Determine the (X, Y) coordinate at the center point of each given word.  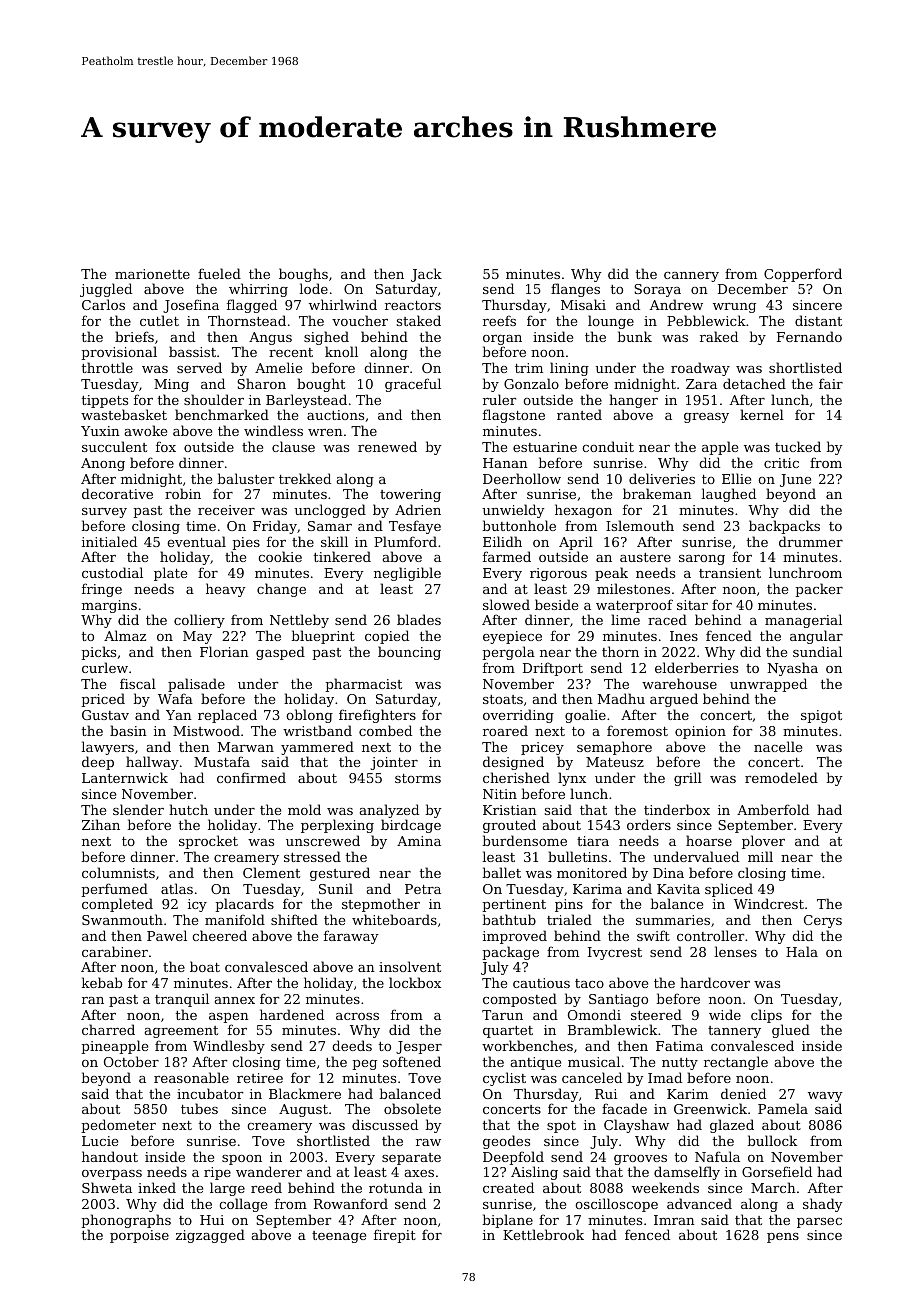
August (303, 1110)
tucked (798, 446)
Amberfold (773, 809)
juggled (106, 290)
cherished (516, 777)
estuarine (545, 447)
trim (529, 368)
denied (743, 1093)
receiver (226, 510)
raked (719, 336)
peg (364, 1065)
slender (138, 809)
